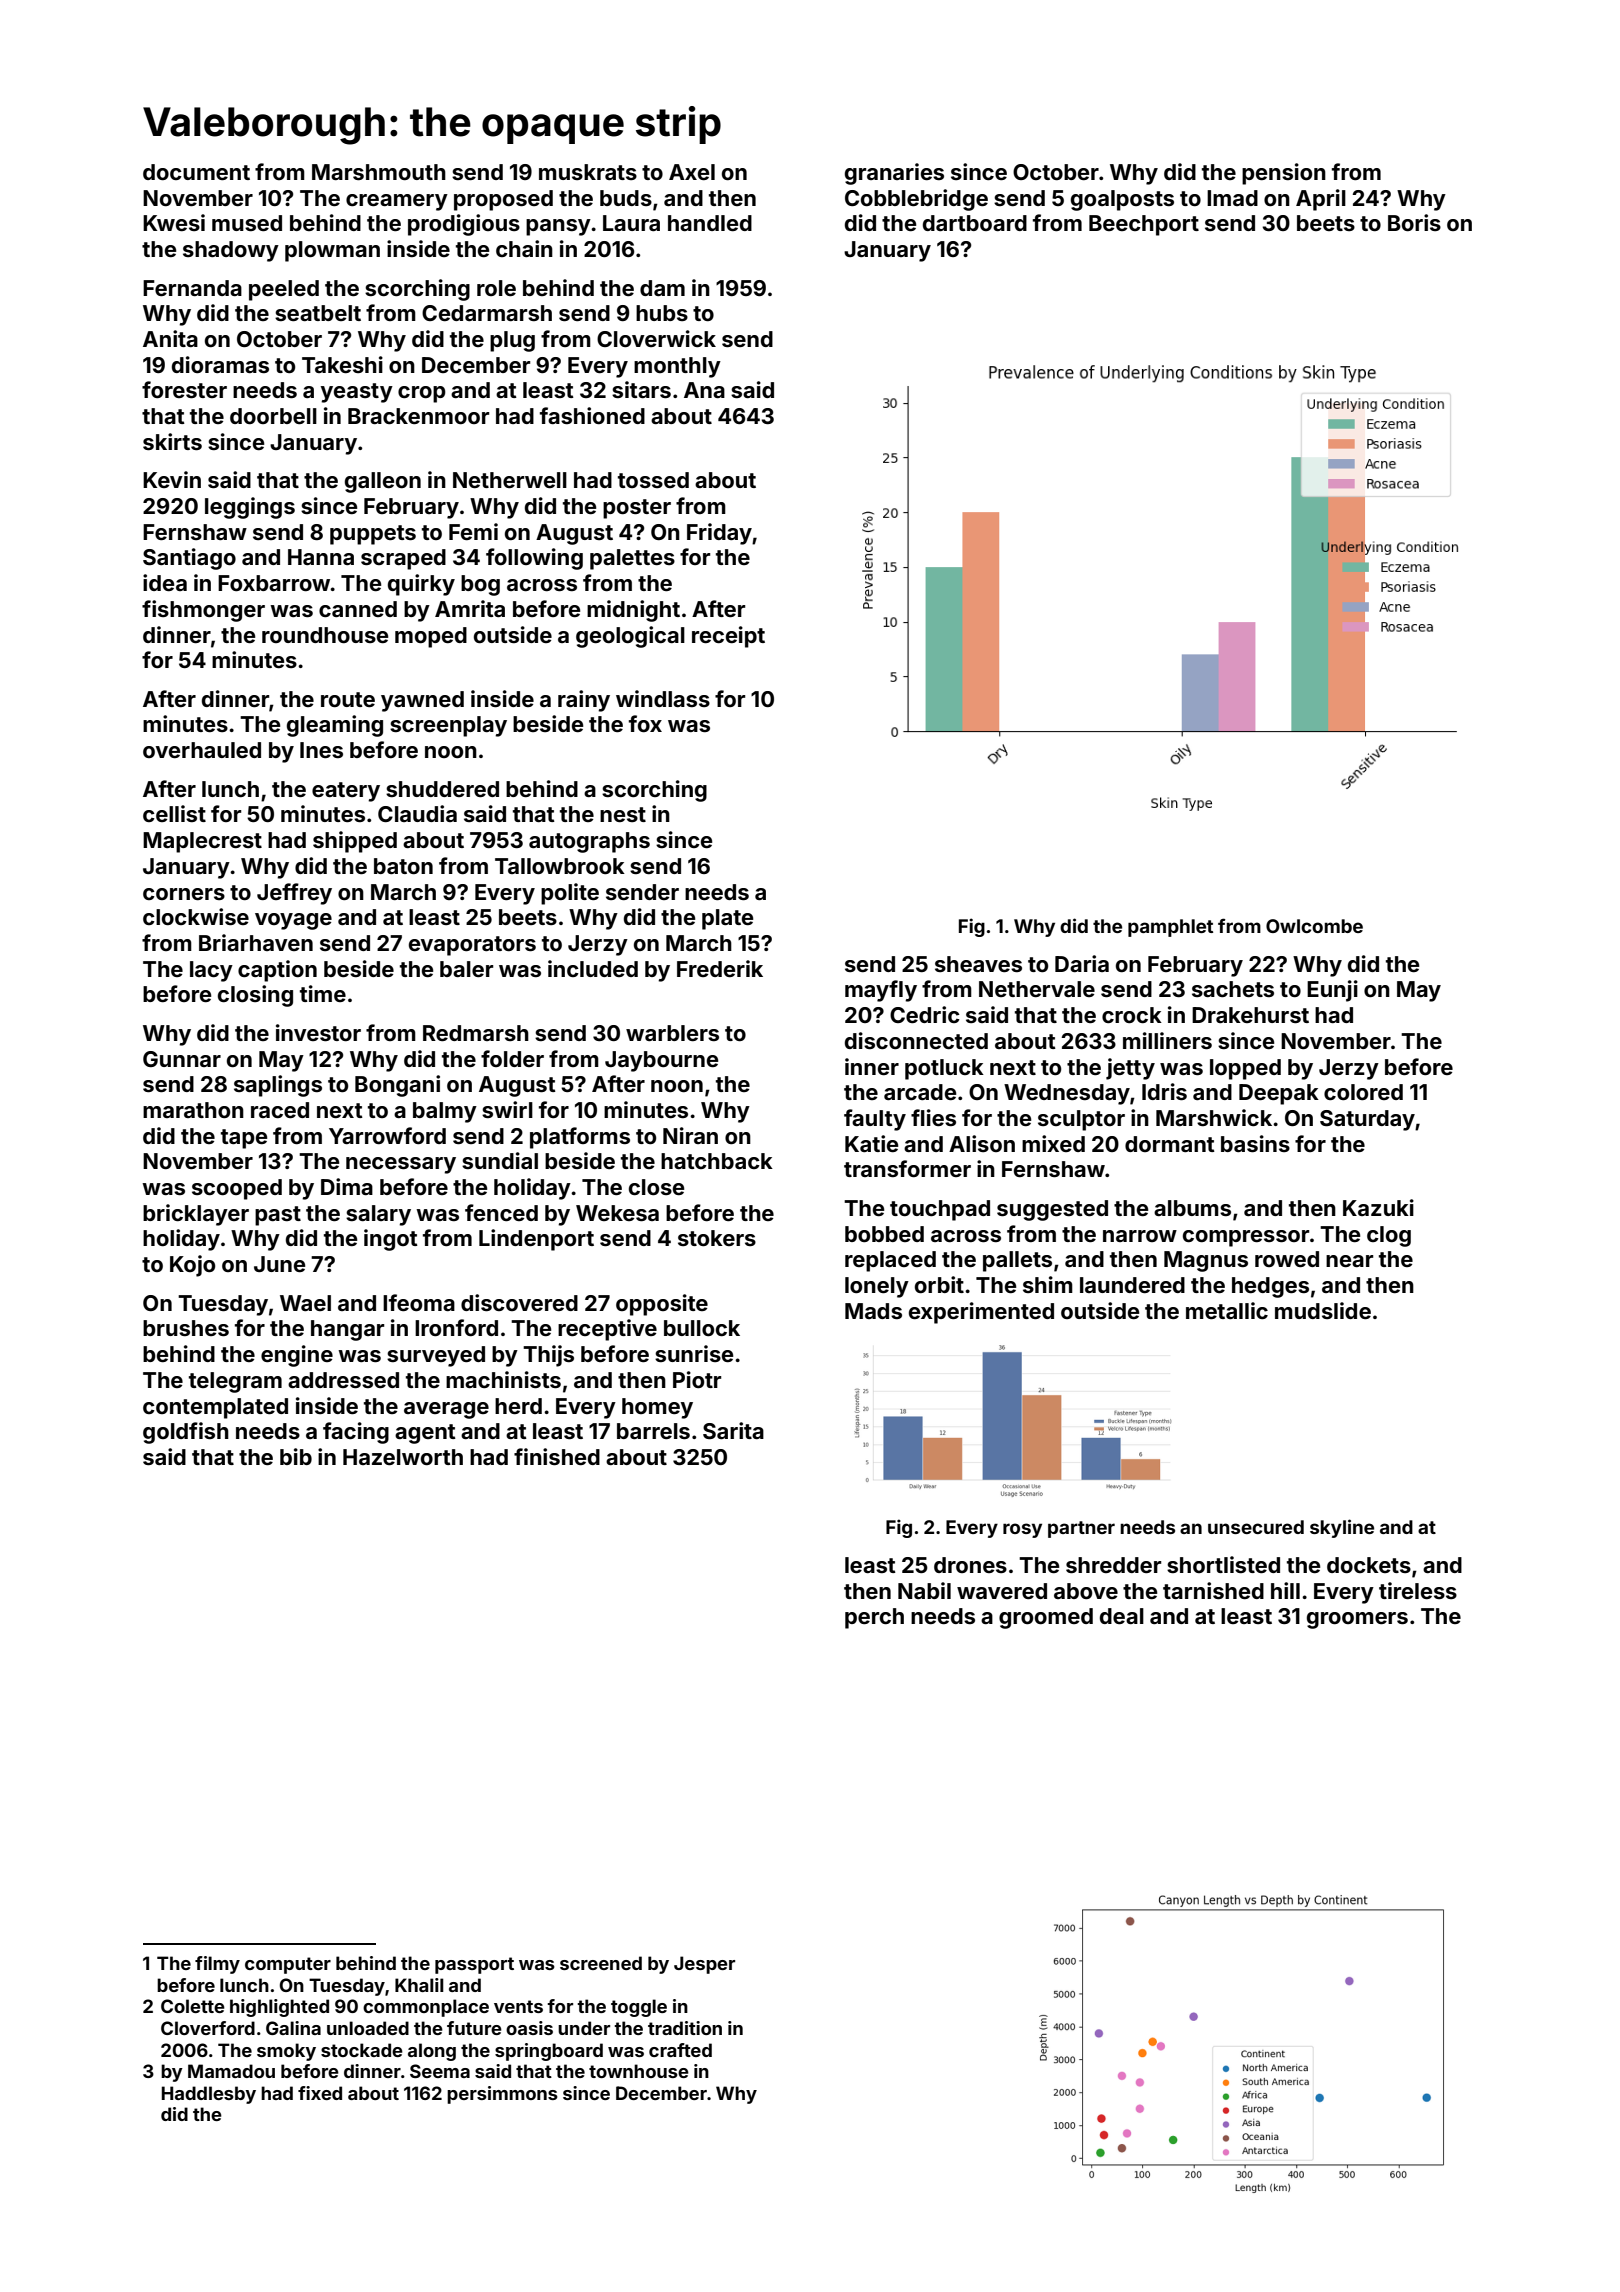 This screenshot has width=1620, height=2292. What do you see at coordinates (1250, 1015) in the screenshot?
I see `Drakehurst` at bounding box center [1250, 1015].
